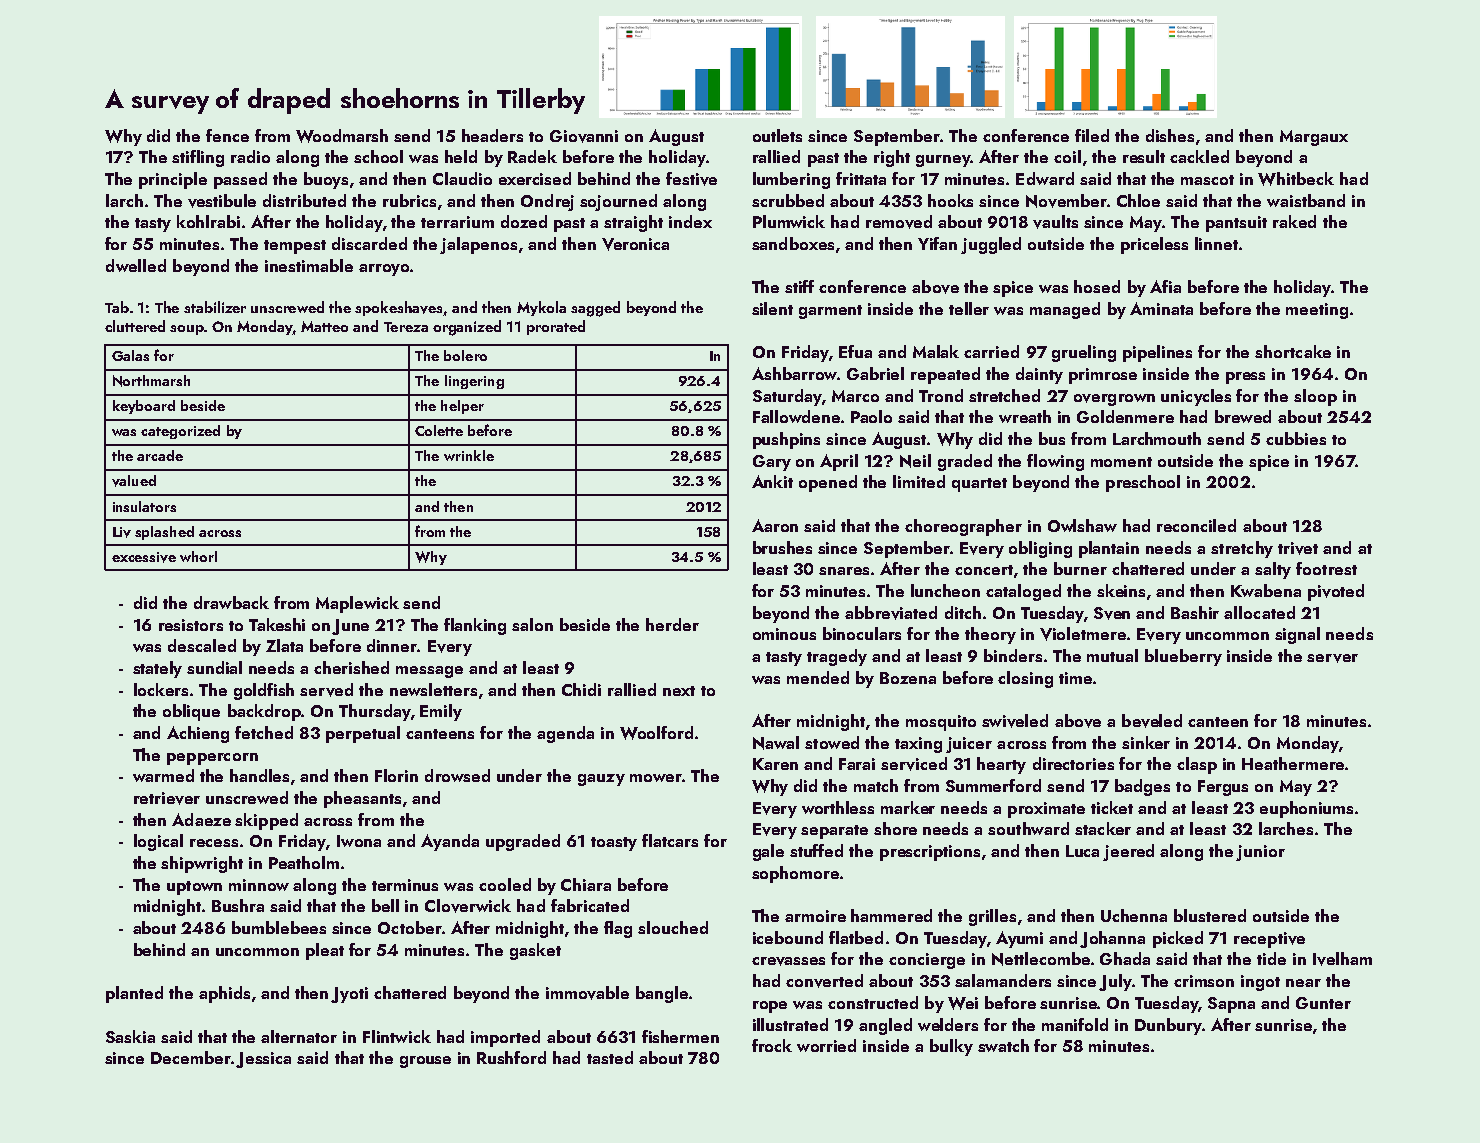 Image resolution: width=1480 pixels, height=1143 pixels. I want to click on tasted, so click(610, 1057).
